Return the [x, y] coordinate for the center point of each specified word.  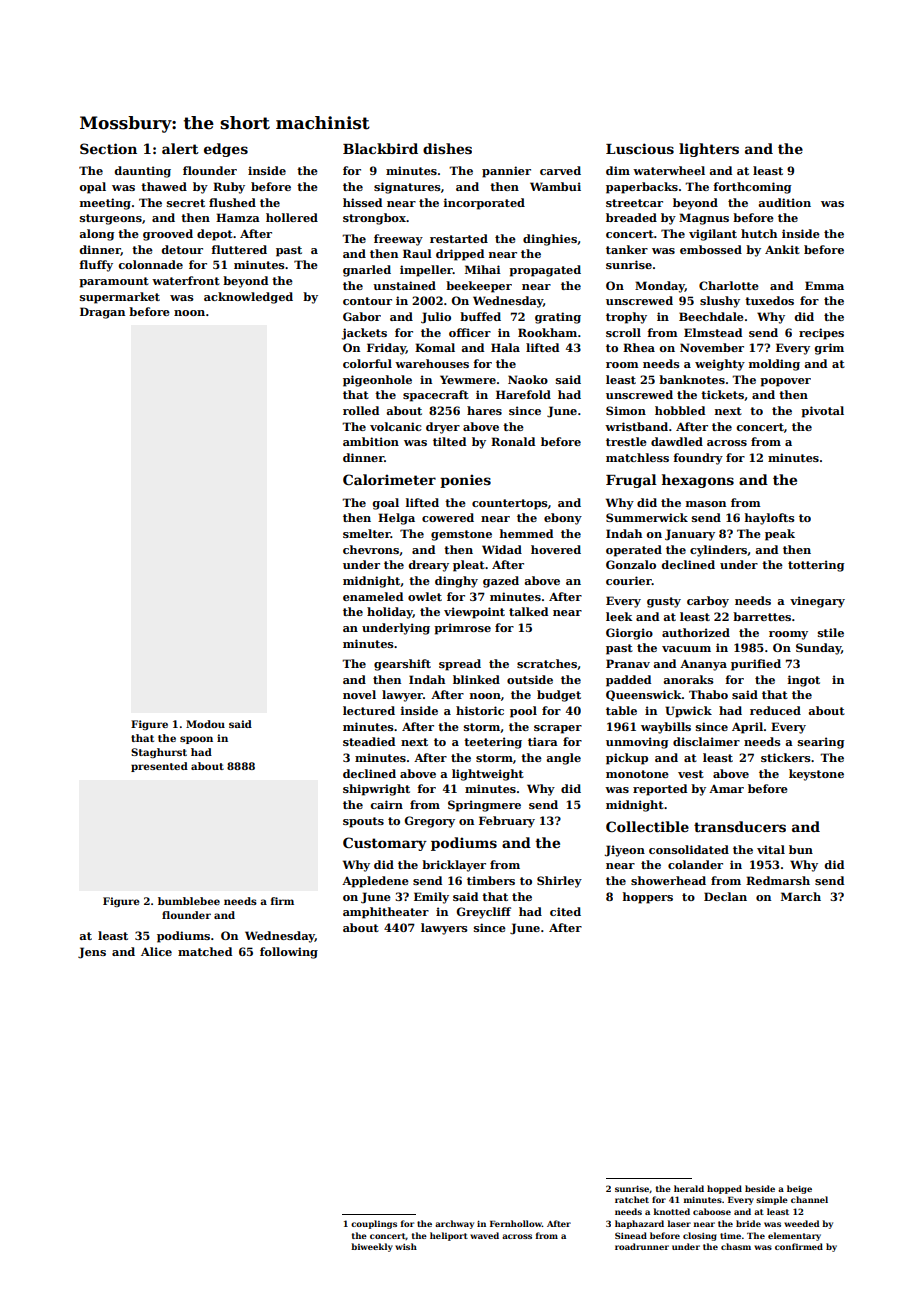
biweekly [372, 1247]
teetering [493, 743]
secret [186, 203]
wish [406, 1246]
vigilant [713, 235]
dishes [447, 148]
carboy [708, 602]
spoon [196, 740]
